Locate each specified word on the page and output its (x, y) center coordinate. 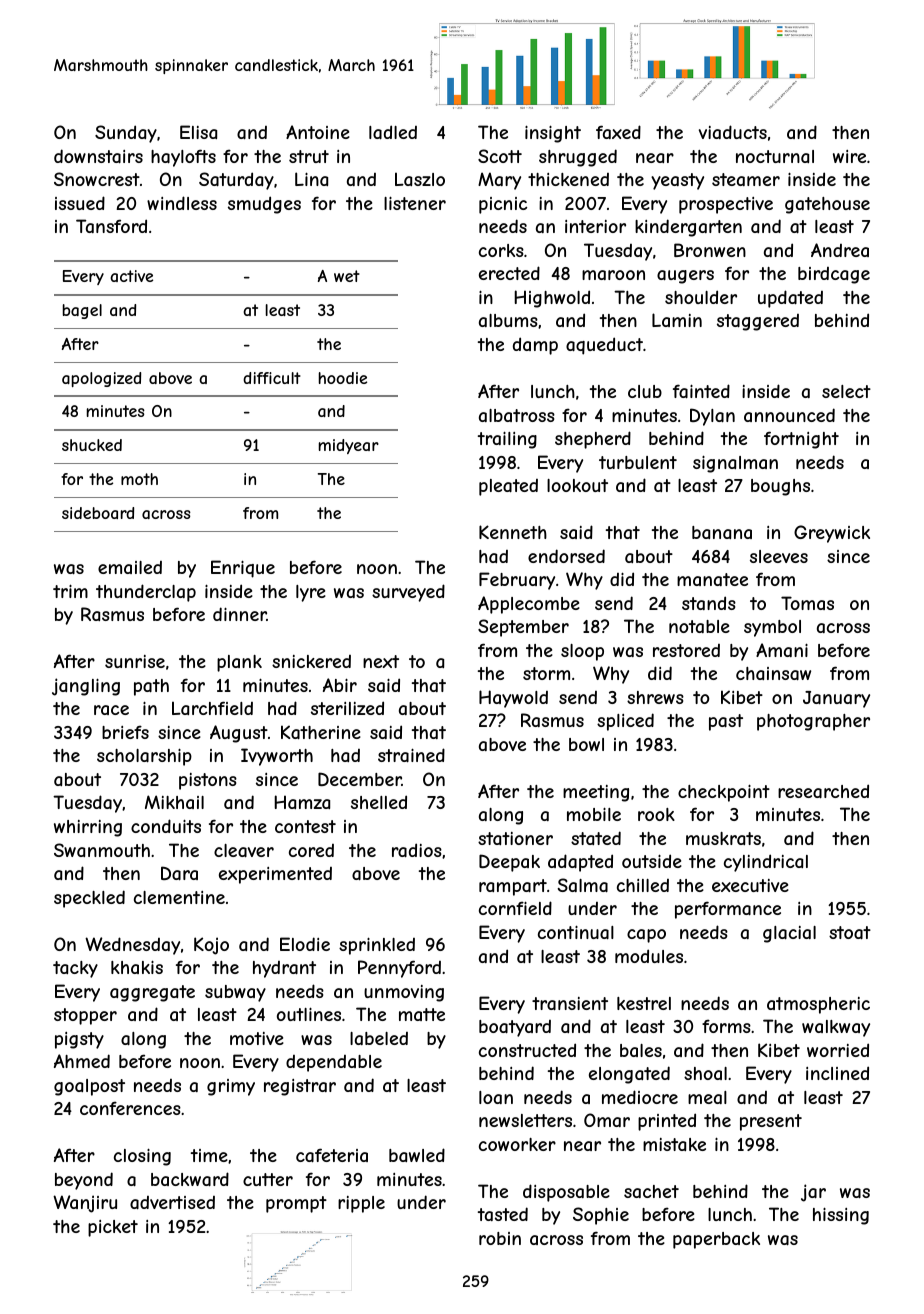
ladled (393, 132)
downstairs (98, 156)
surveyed (408, 593)
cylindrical (766, 863)
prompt (296, 1204)
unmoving (404, 993)
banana (722, 532)
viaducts (733, 132)
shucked (92, 445)
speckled (89, 899)
